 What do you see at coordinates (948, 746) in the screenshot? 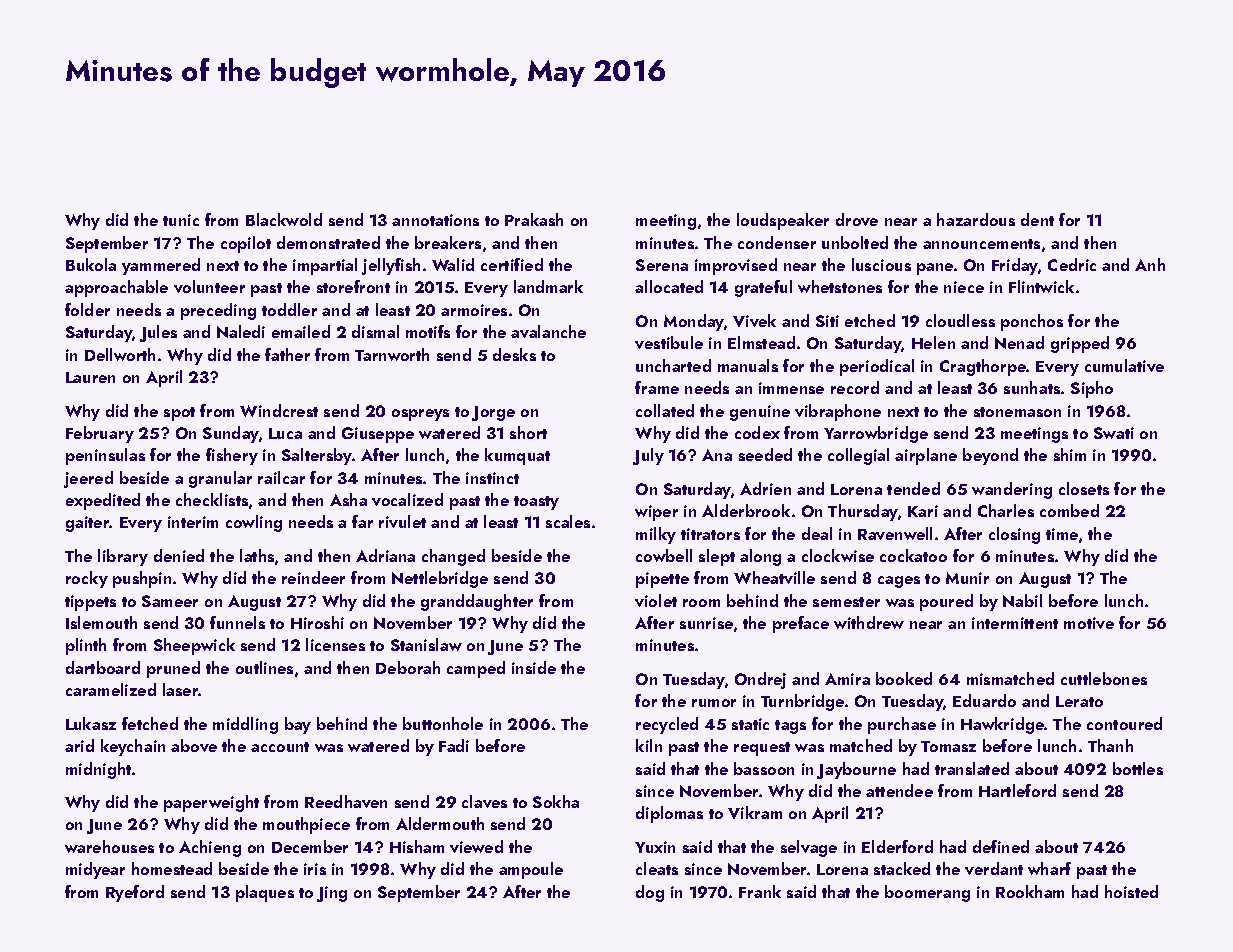
I see `Tomasz` at bounding box center [948, 746].
